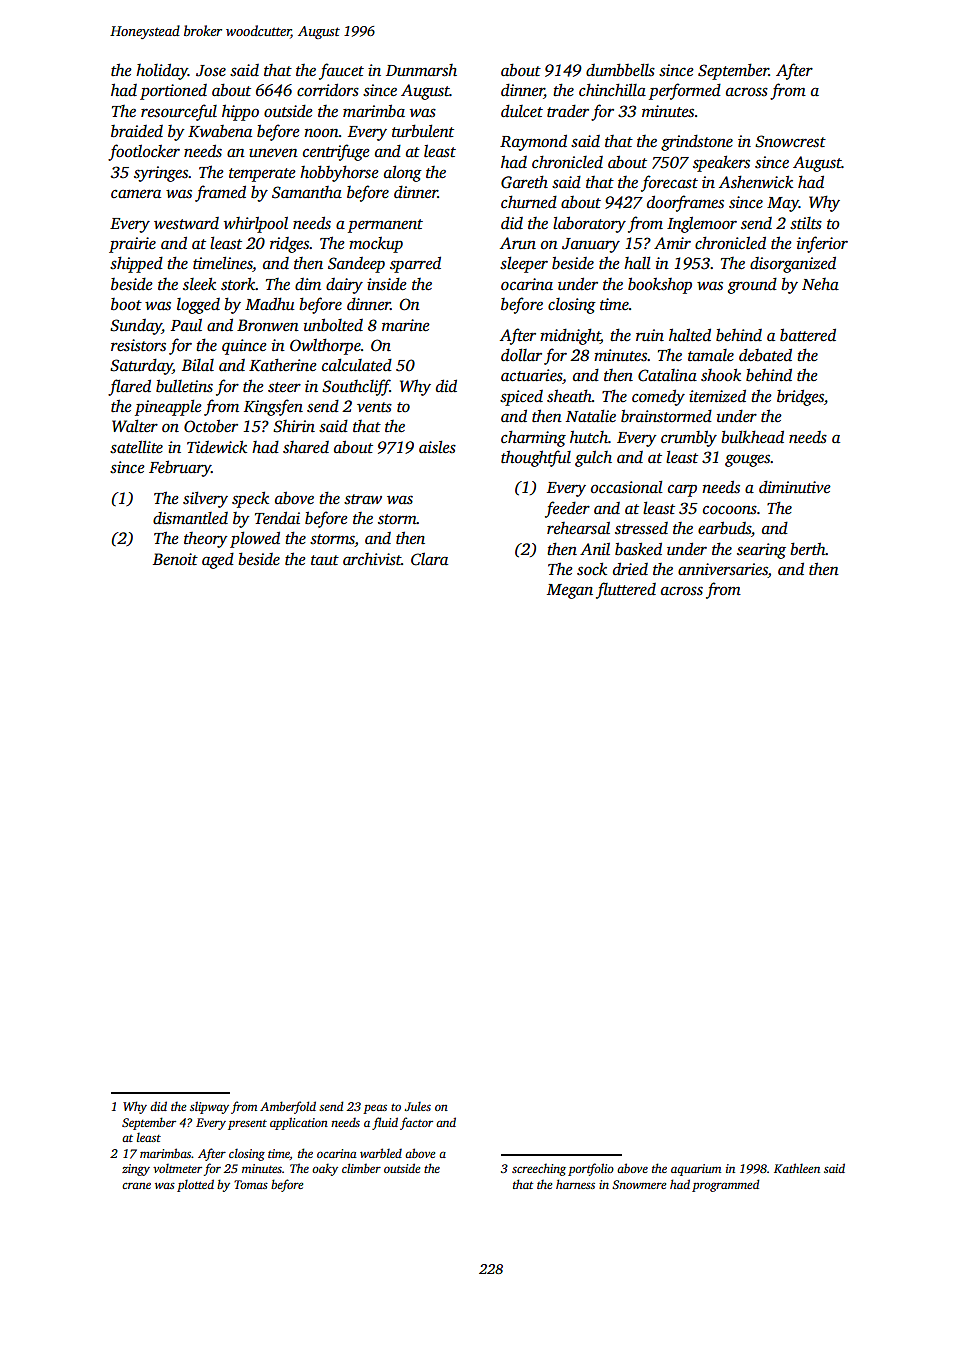 The width and height of the screenshot is (959, 1360). Describe the element at coordinates (522, 111) in the screenshot. I see `dulcet` at that location.
